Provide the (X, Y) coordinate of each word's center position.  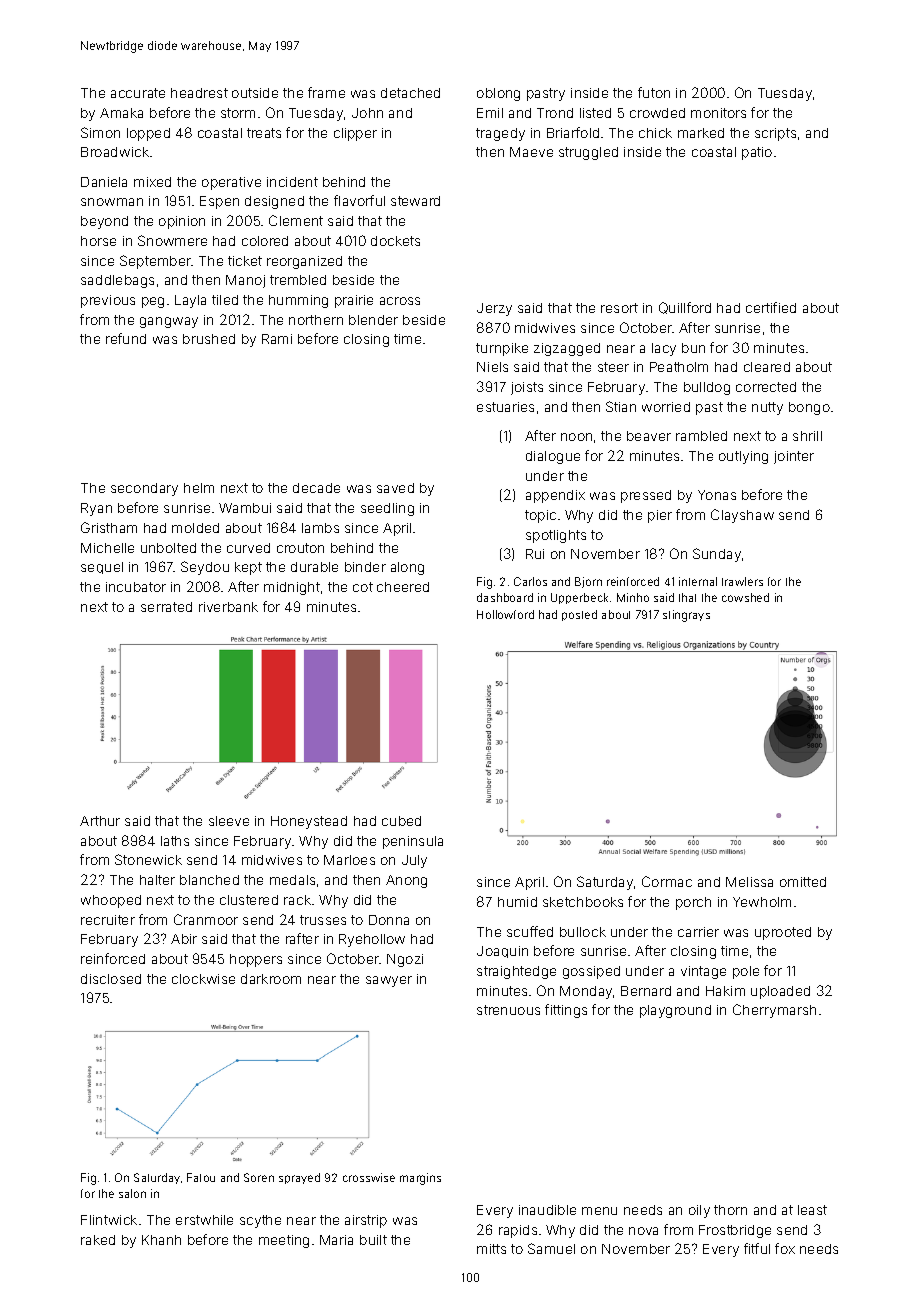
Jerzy (494, 309)
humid (517, 902)
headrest (199, 93)
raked (98, 1240)
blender (373, 320)
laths (175, 841)
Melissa (749, 882)
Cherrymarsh (774, 1011)
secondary (144, 489)
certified (771, 307)
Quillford (685, 308)
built (373, 1240)
